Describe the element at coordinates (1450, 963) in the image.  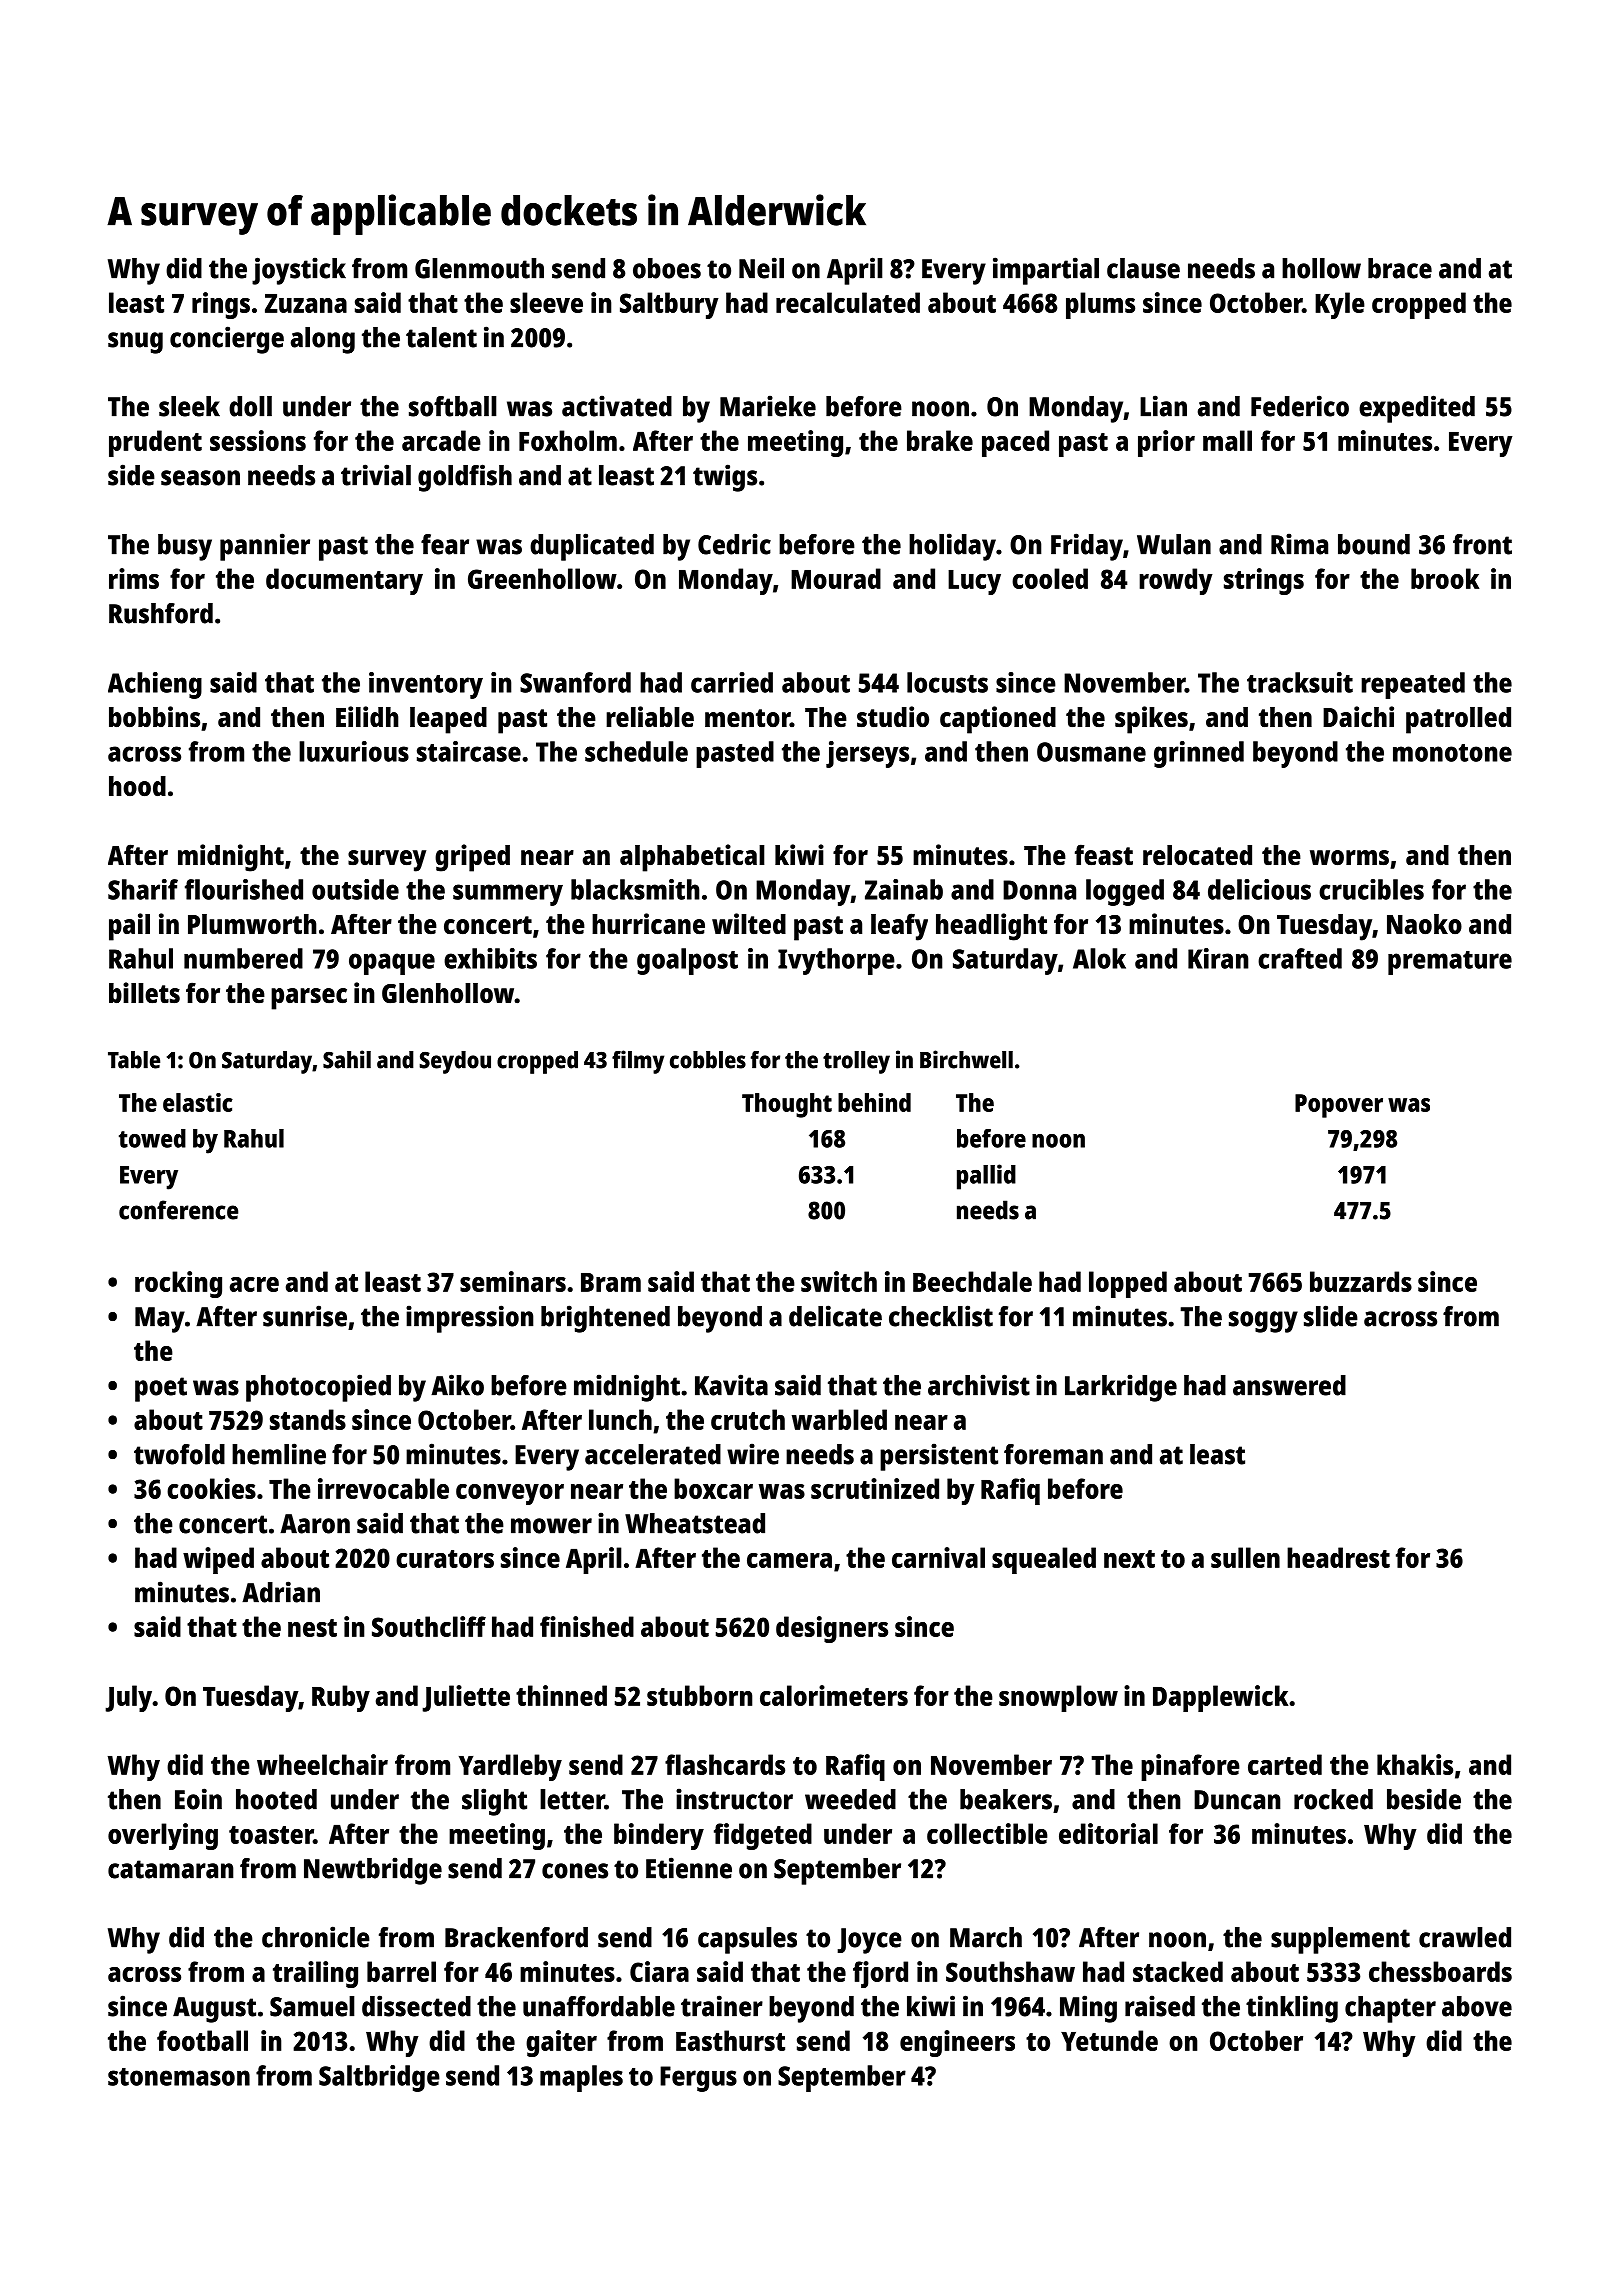
I see `premature` at that location.
